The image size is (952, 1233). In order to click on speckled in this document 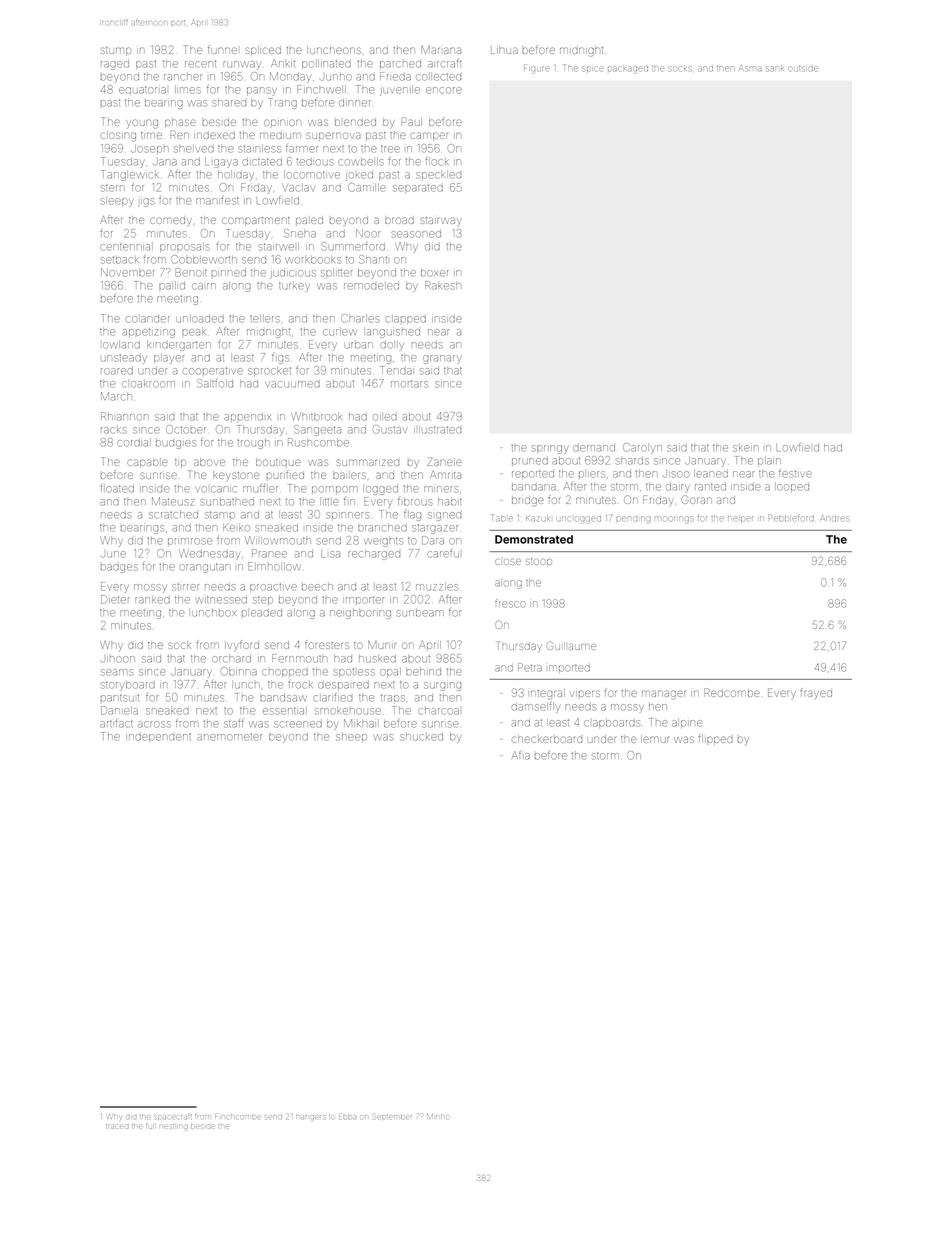, I will do `click(438, 175)`.
